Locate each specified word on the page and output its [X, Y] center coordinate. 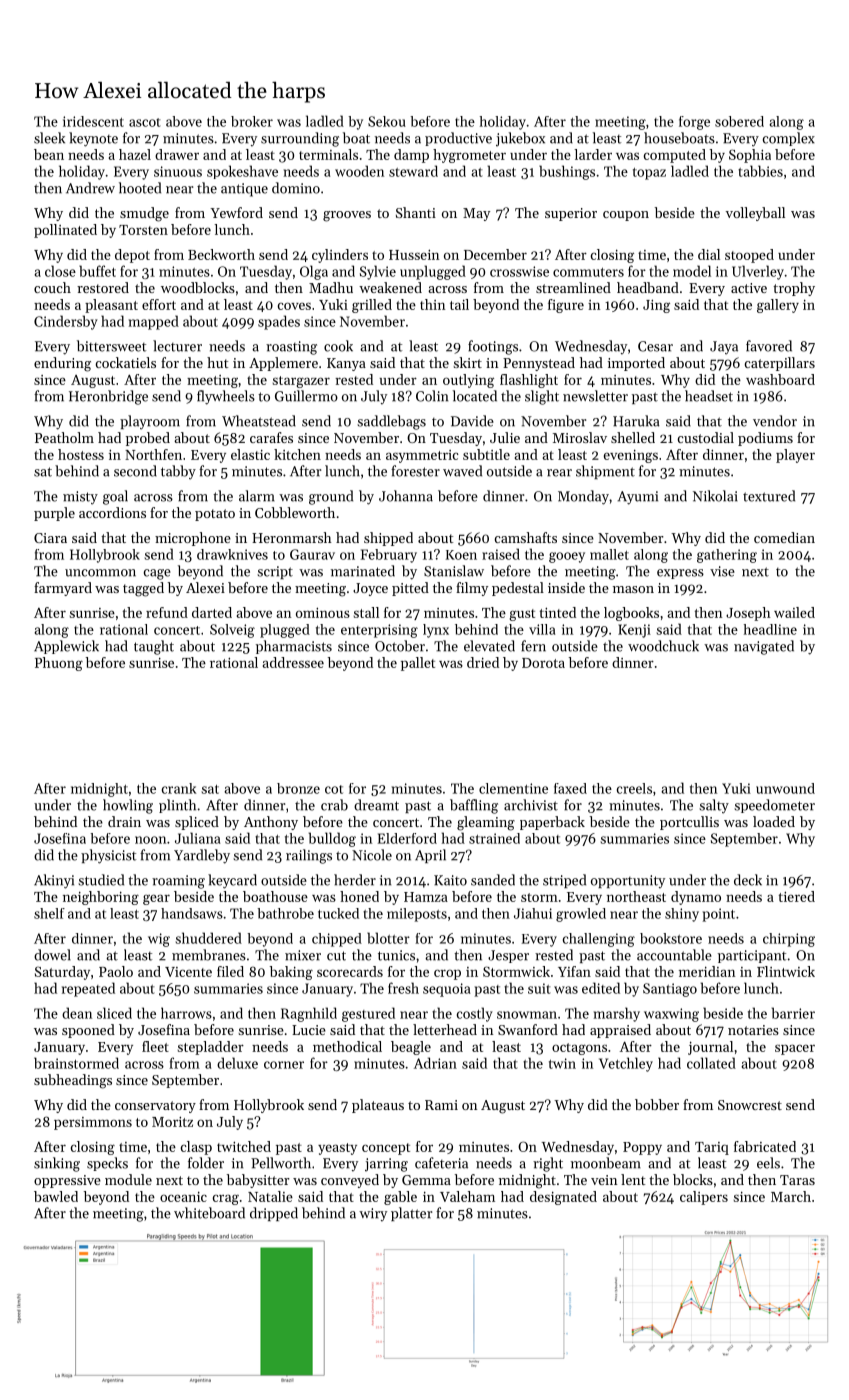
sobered [739, 121]
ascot [145, 122]
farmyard [63, 589]
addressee [293, 662]
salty [714, 806]
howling [128, 806]
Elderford [407, 838]
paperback [552, 823]
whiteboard [209, 1213]
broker [252, 121]
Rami [441, 1105]
